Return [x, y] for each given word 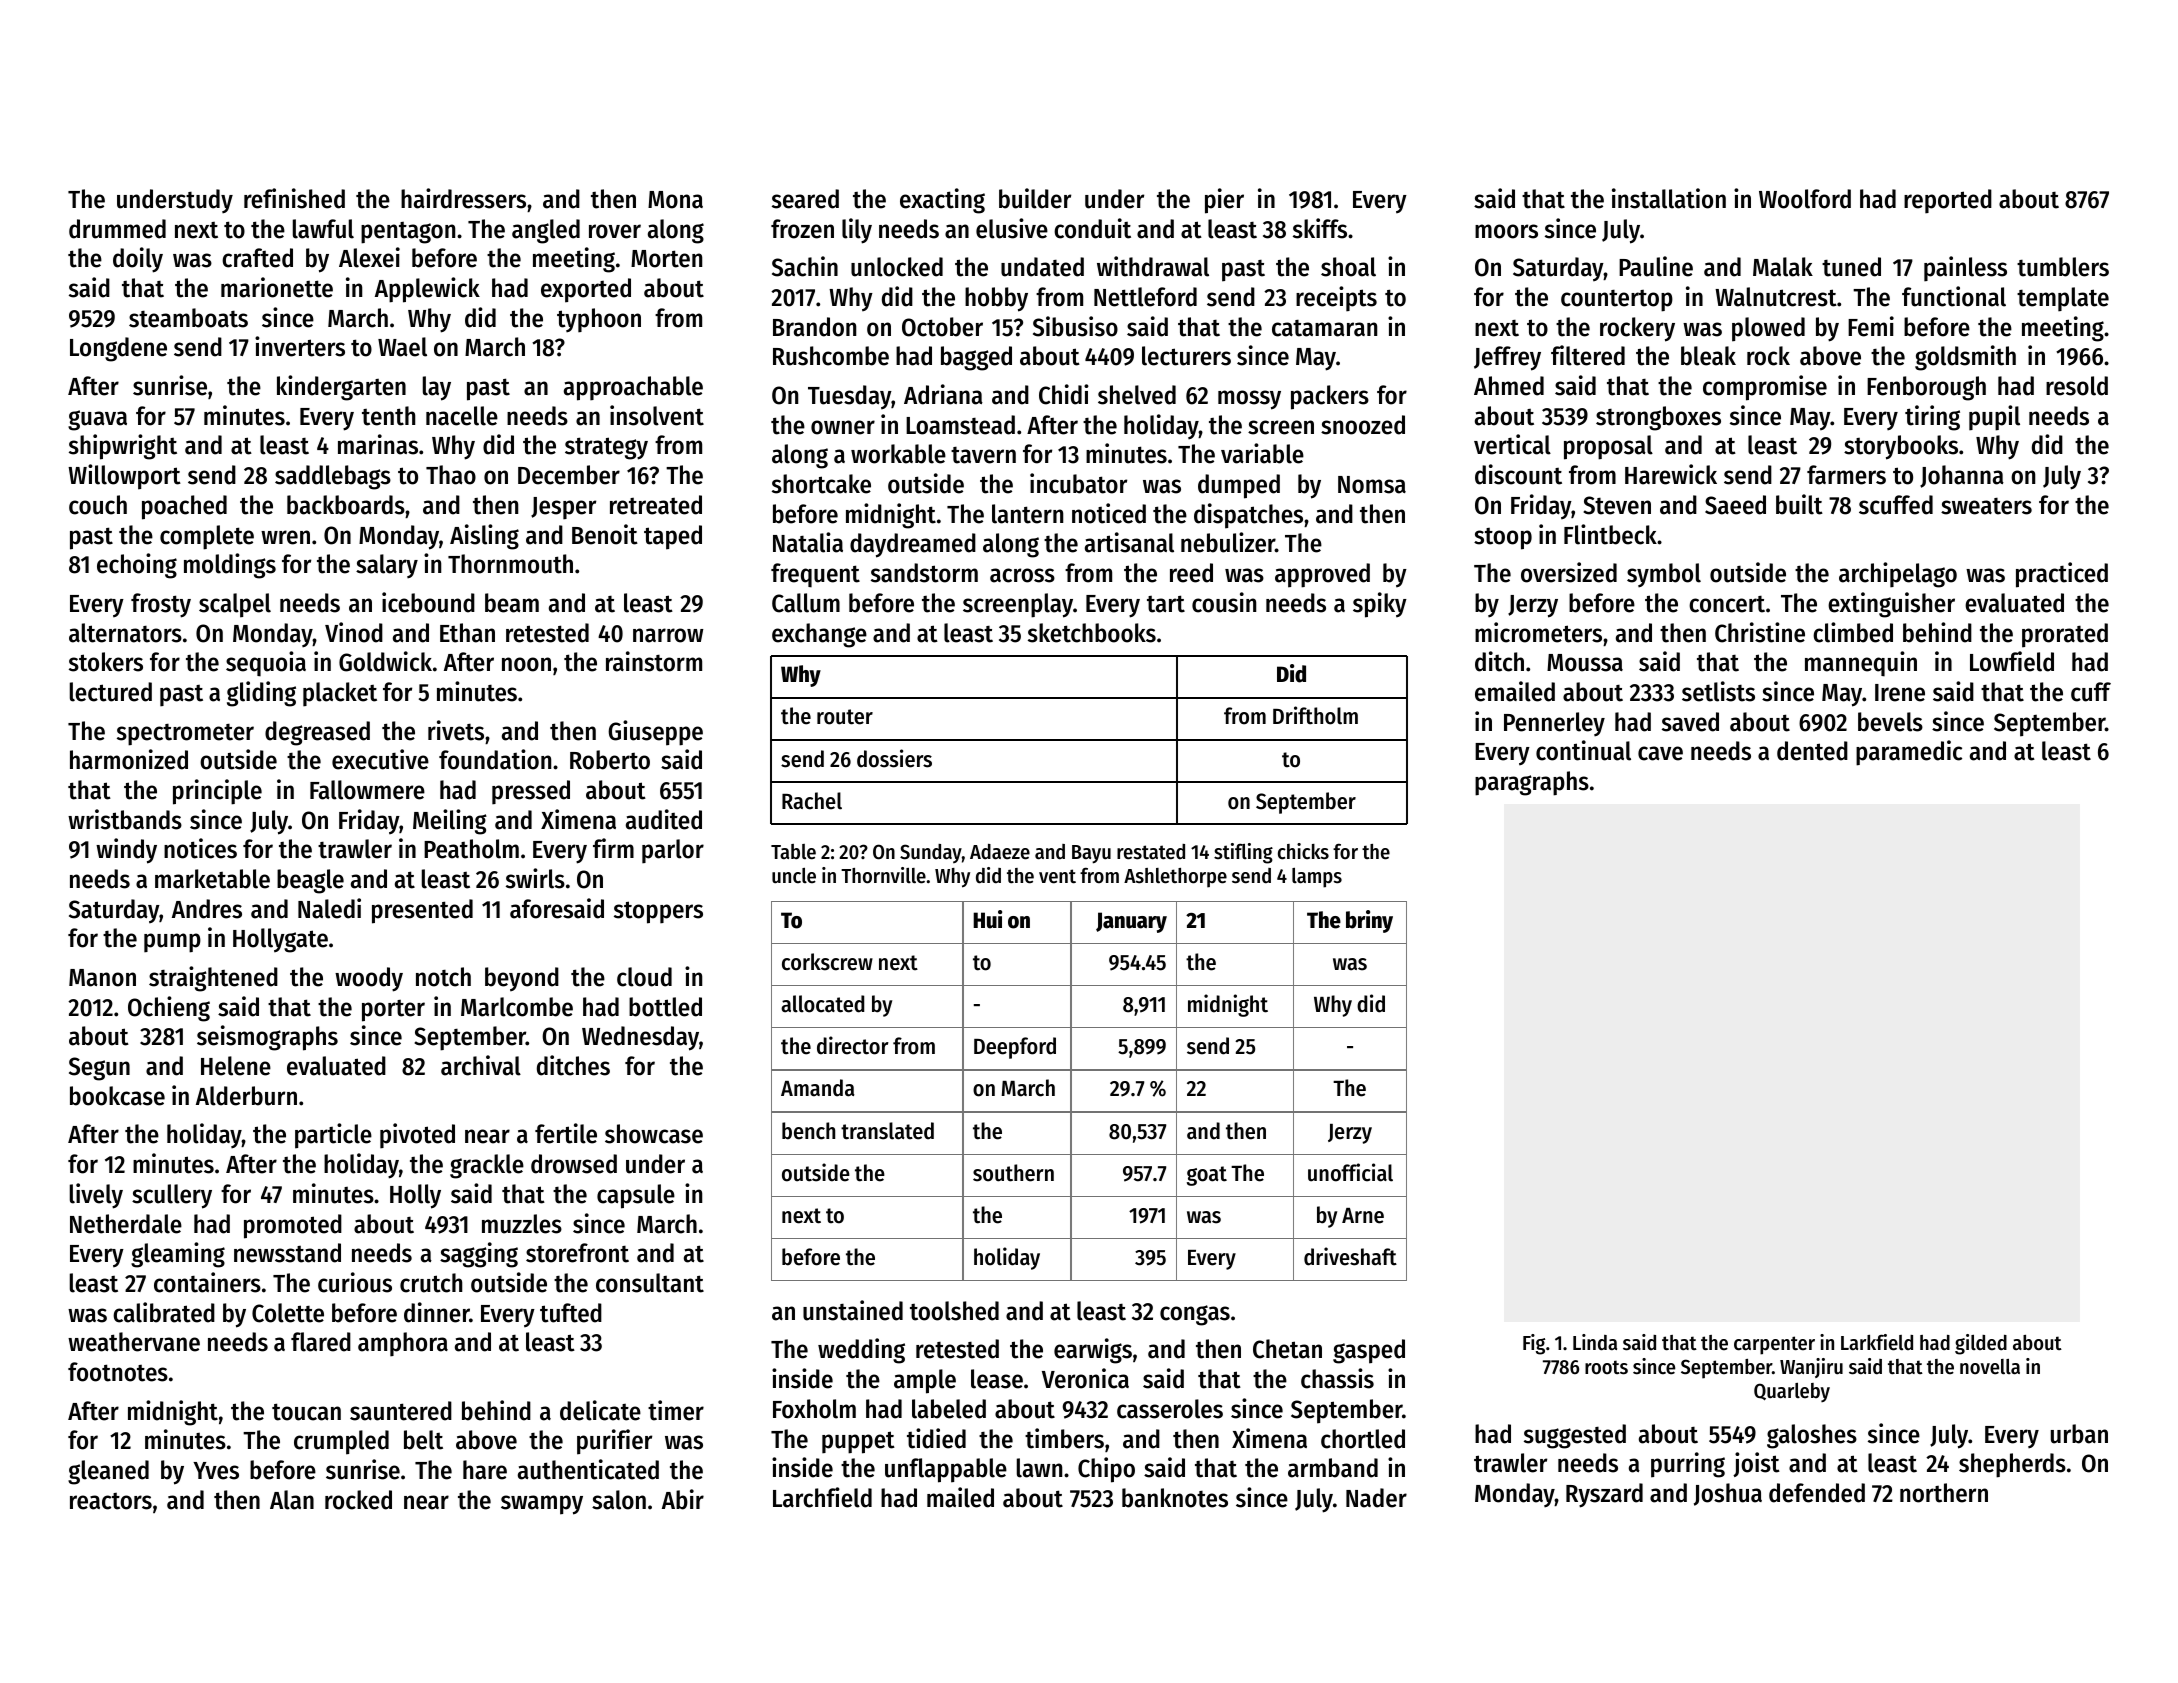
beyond [522, 979]
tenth [388, 416]
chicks [1303, 851]
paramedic [1909, 753]
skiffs [1320, 228]
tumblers [2063, 267]
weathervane [134, 1342]
